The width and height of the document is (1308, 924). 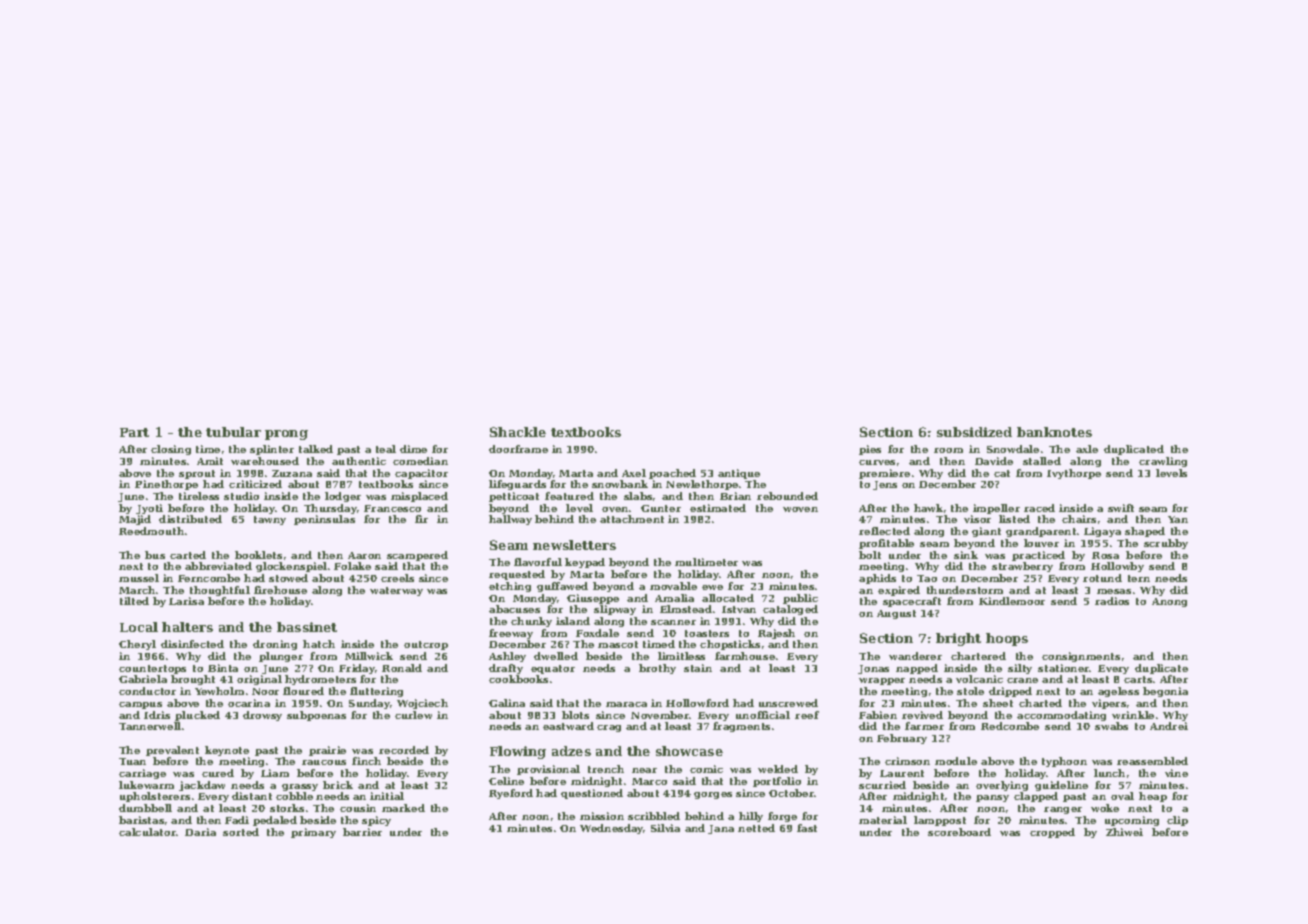 I want to click on subsidized, so click(x=974, y=432).
